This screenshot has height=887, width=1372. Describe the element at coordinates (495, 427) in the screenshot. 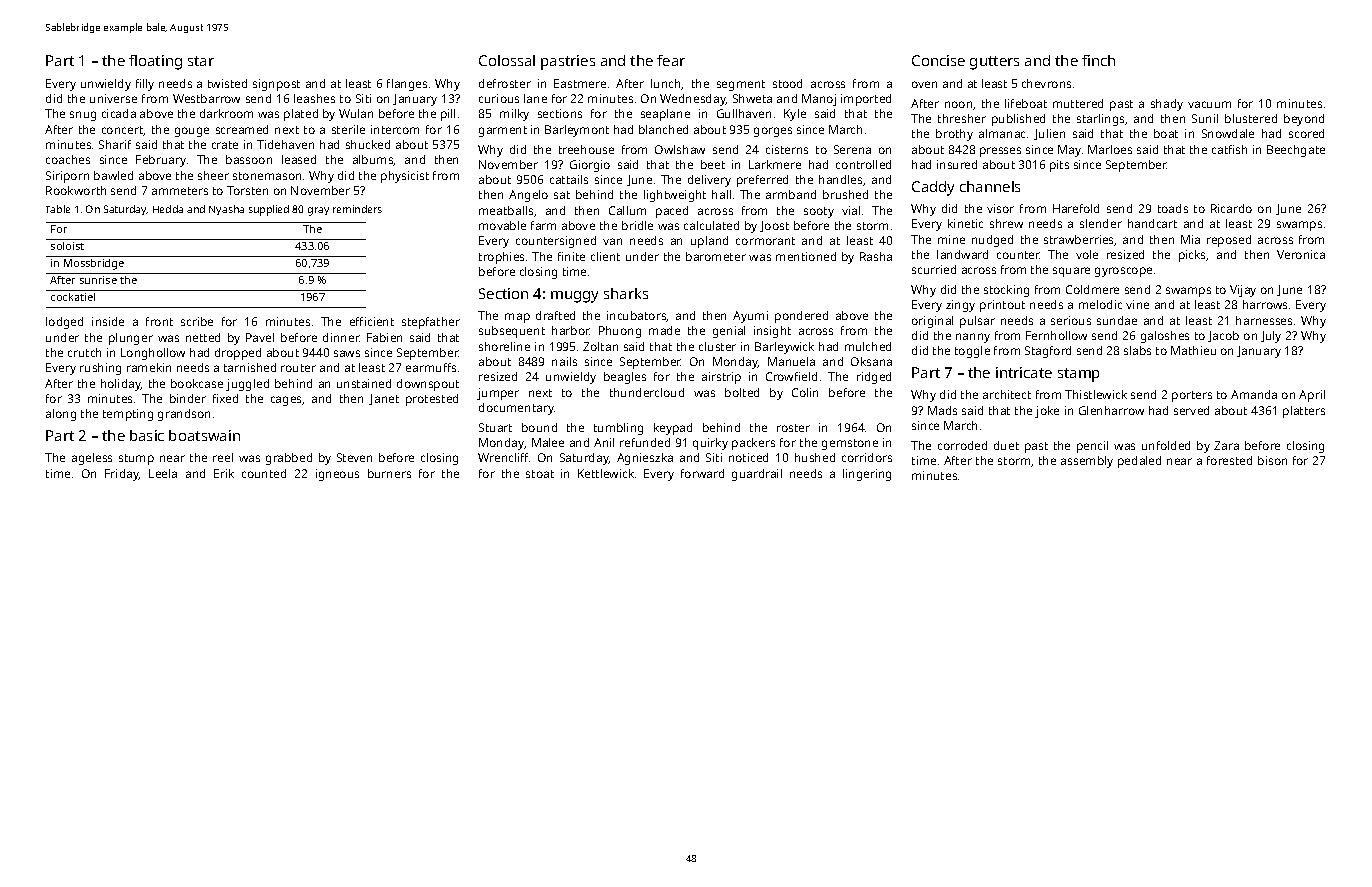

I see `Stuart` at that location.
